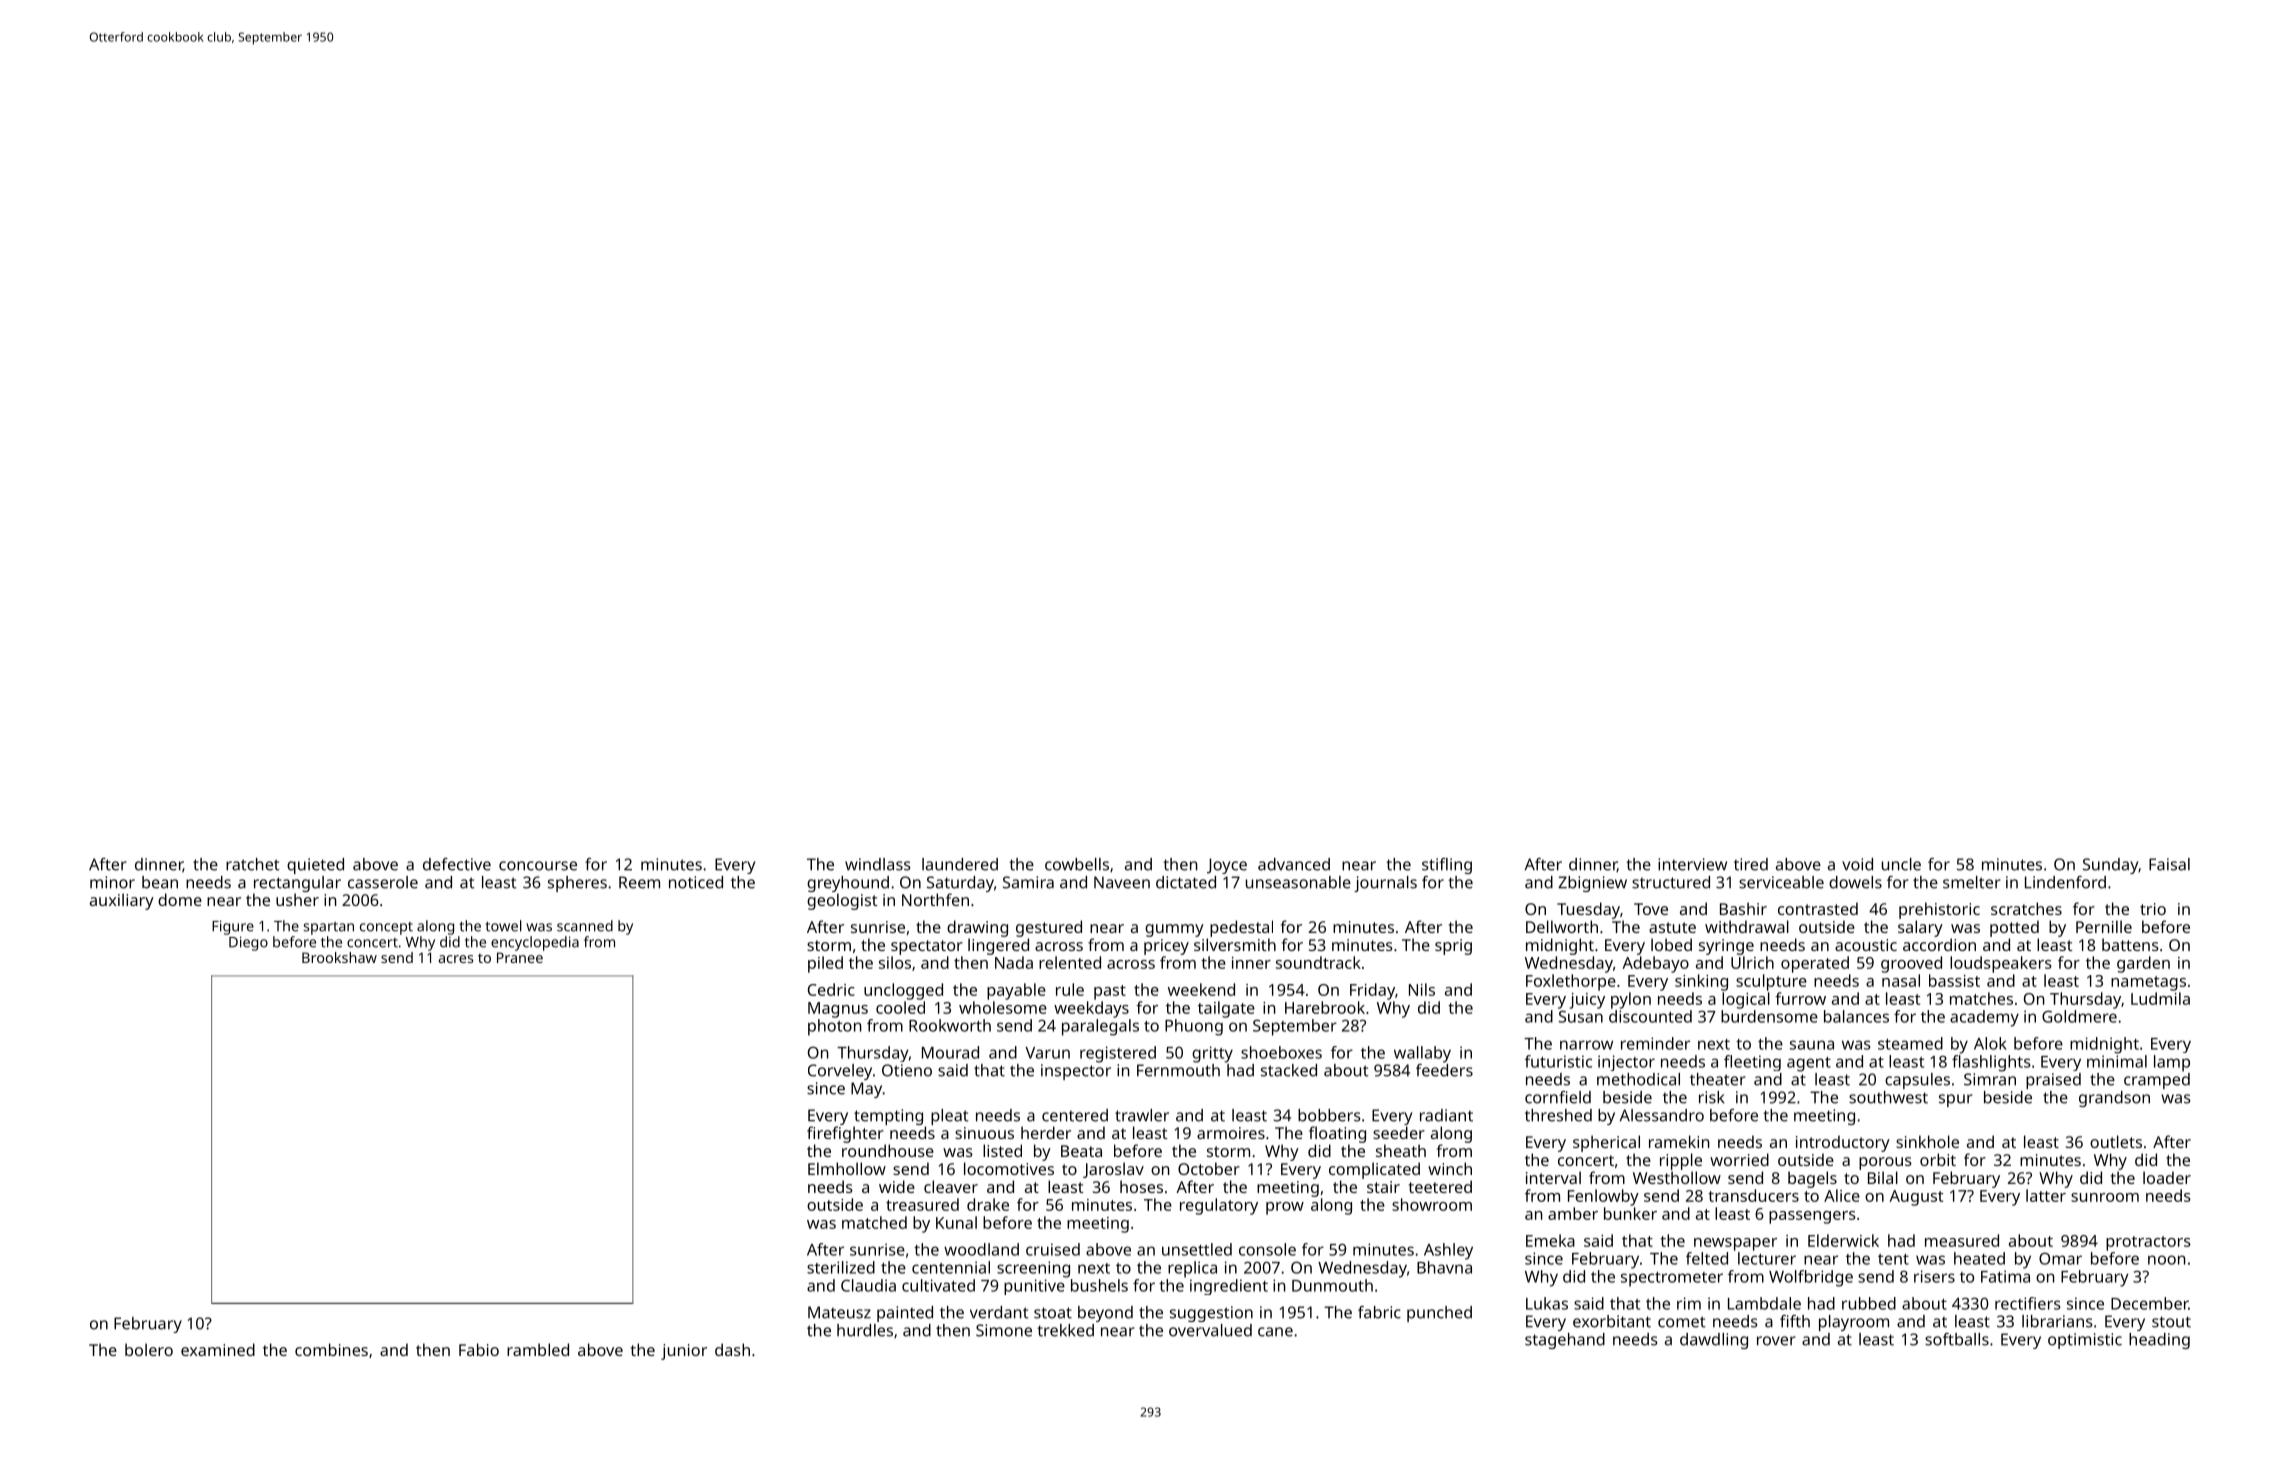 This screenshot has height=1475, width=2280. I want to click on geologist, so click(842, 901).
